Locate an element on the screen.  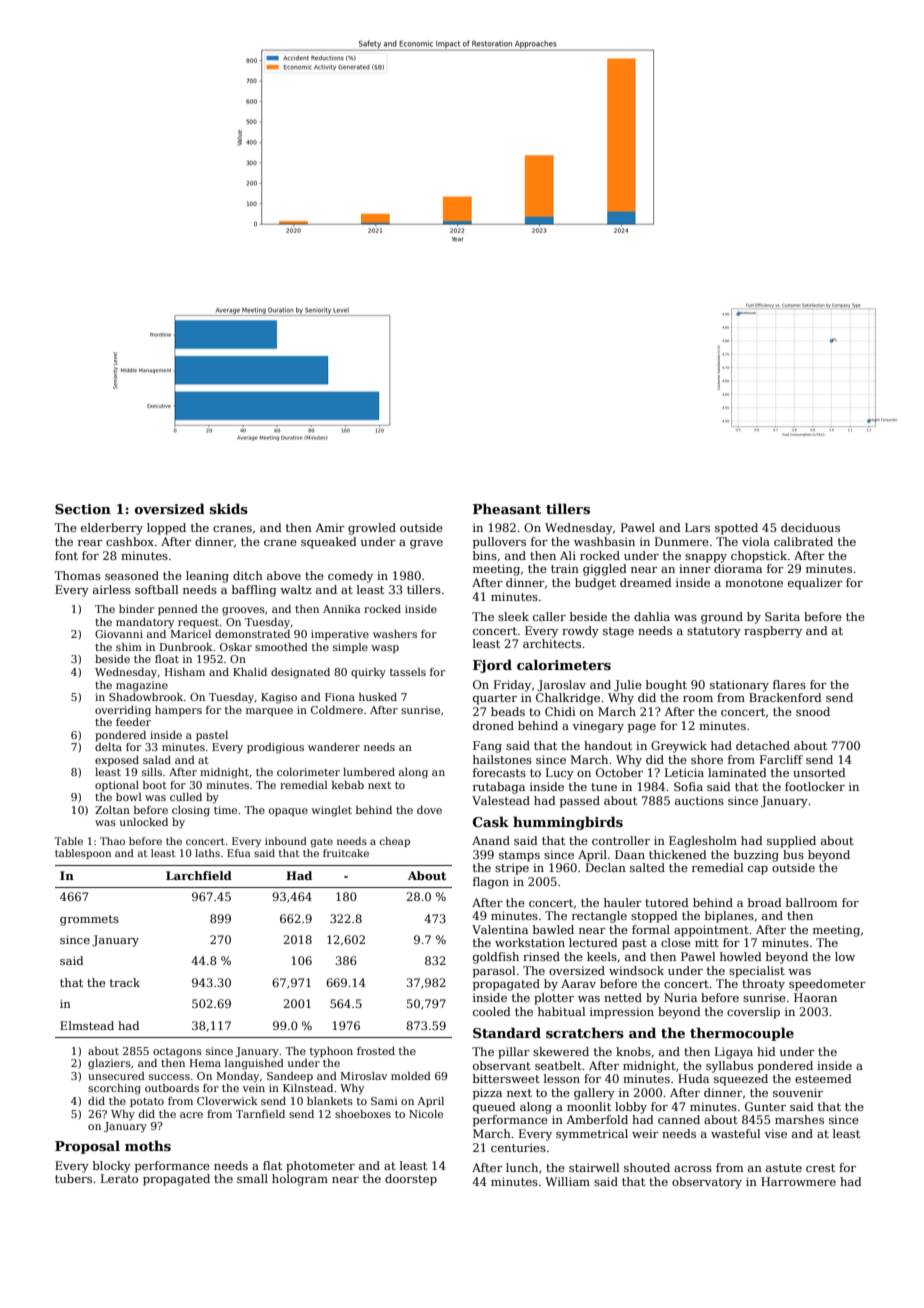
Kilnstead is located at coordinates (308, 1088).
